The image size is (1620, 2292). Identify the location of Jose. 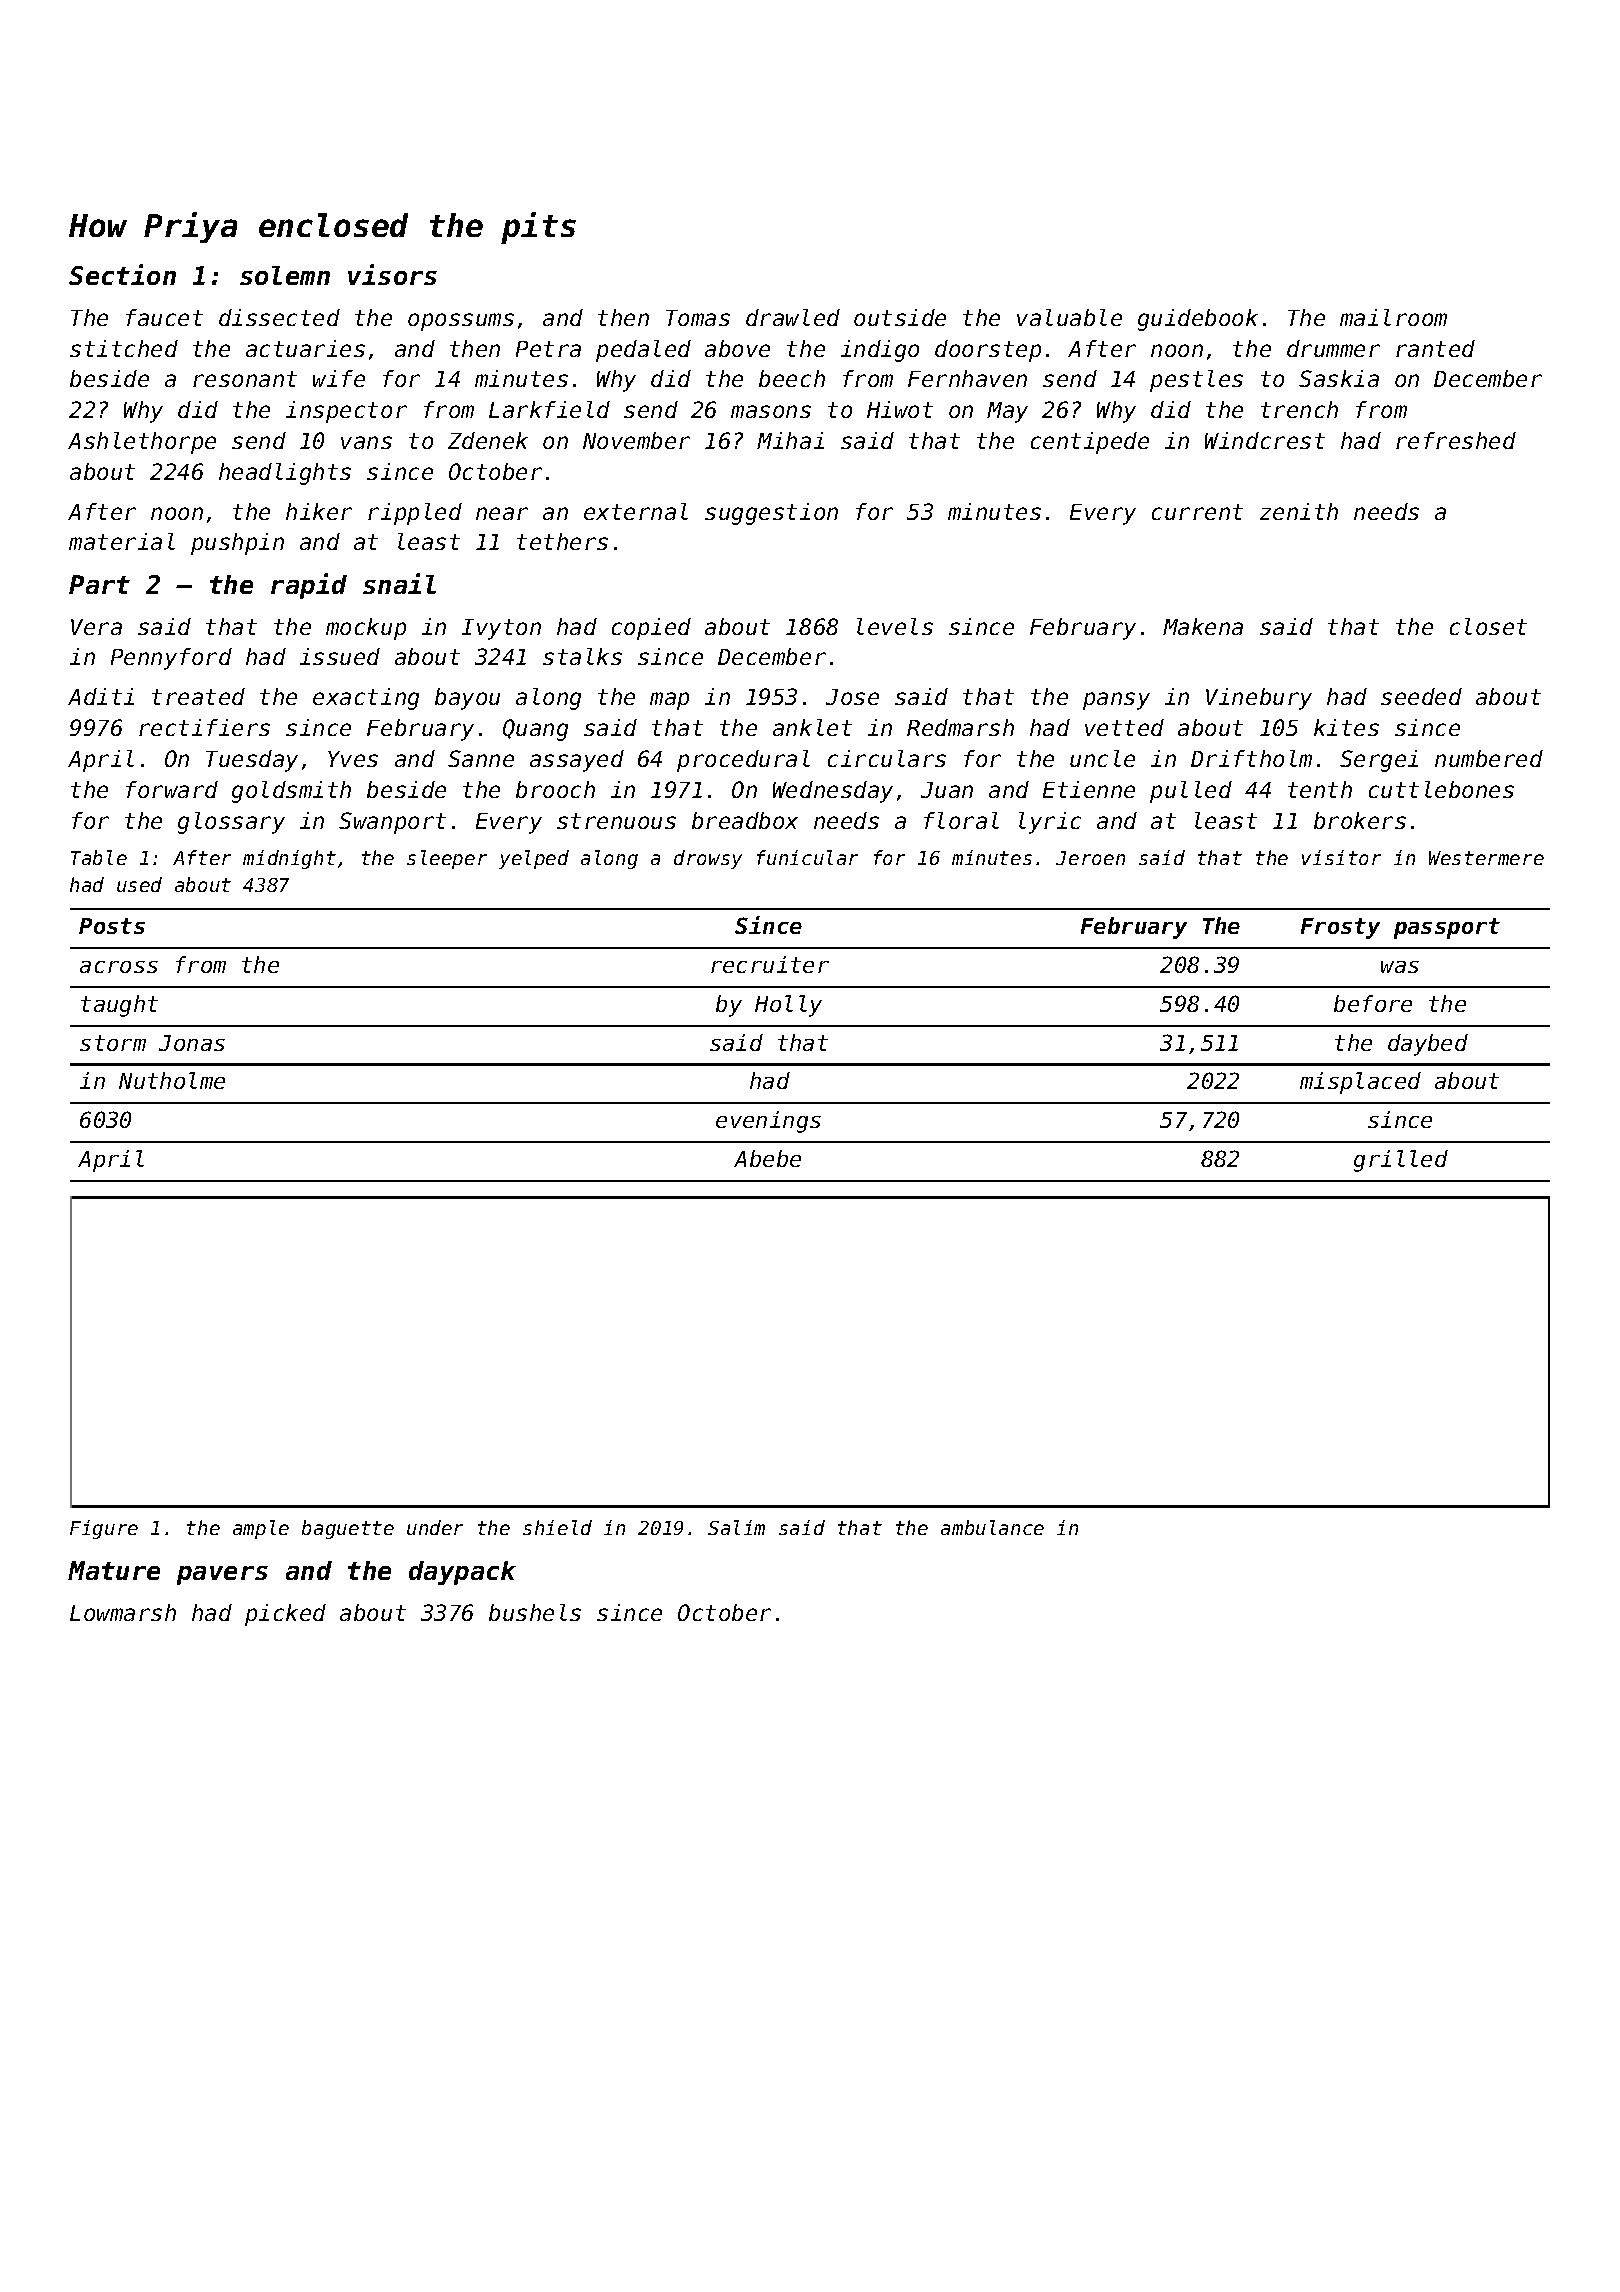
(852, 697).
